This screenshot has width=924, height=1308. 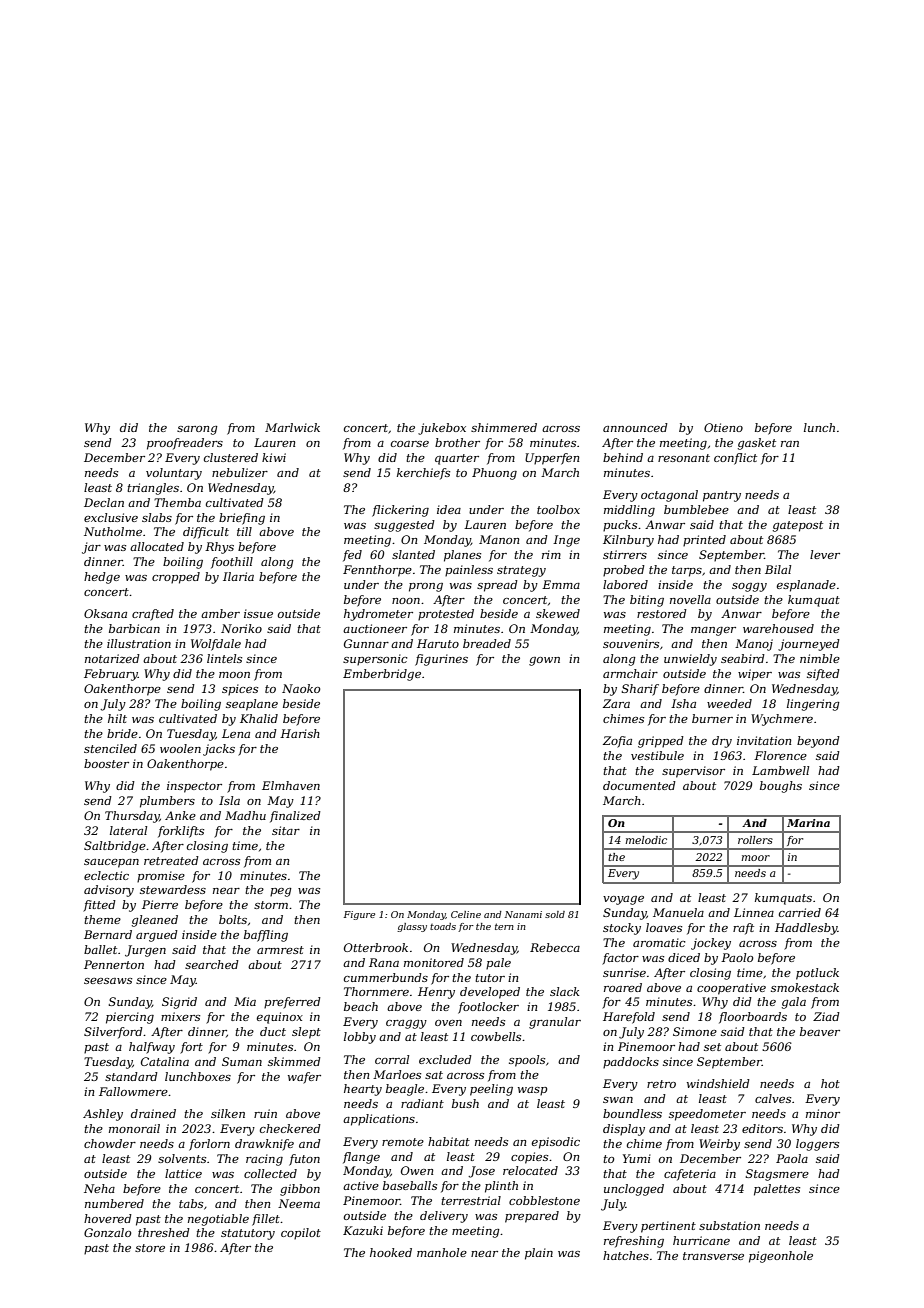 What do you see at coordinates (782, 720) in the screenshot?
I see `Wychmere` at bounding box center [782, 720].
